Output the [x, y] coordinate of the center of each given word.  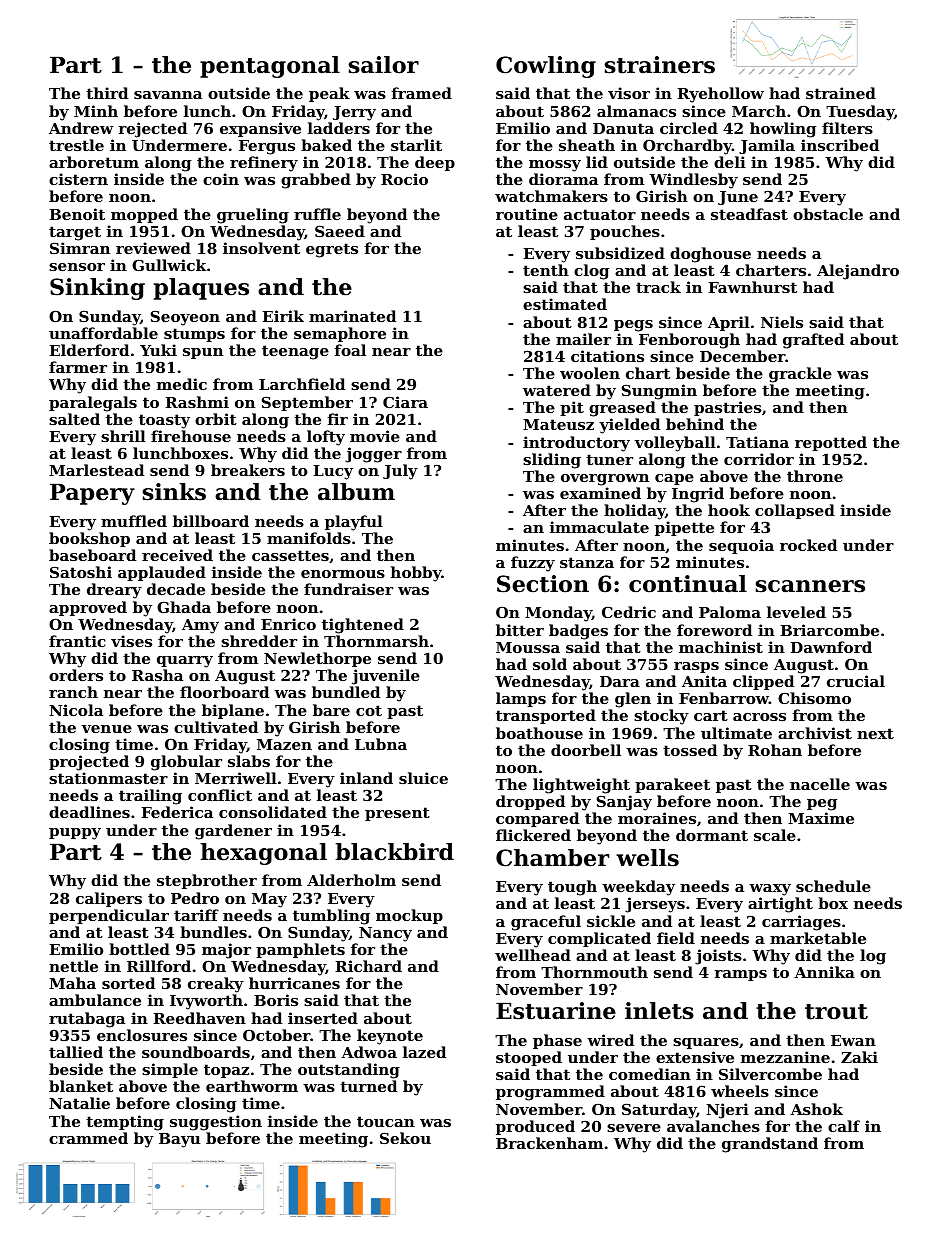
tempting [125, 1123]
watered [557, 390]
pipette [684, 528]
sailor [383, 65]
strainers [659, 65]
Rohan [775, 750]
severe [634, 1128]
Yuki [158, 350]
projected [89, 763]
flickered [533, 835]
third [107, 93]
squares [706, 1043]
